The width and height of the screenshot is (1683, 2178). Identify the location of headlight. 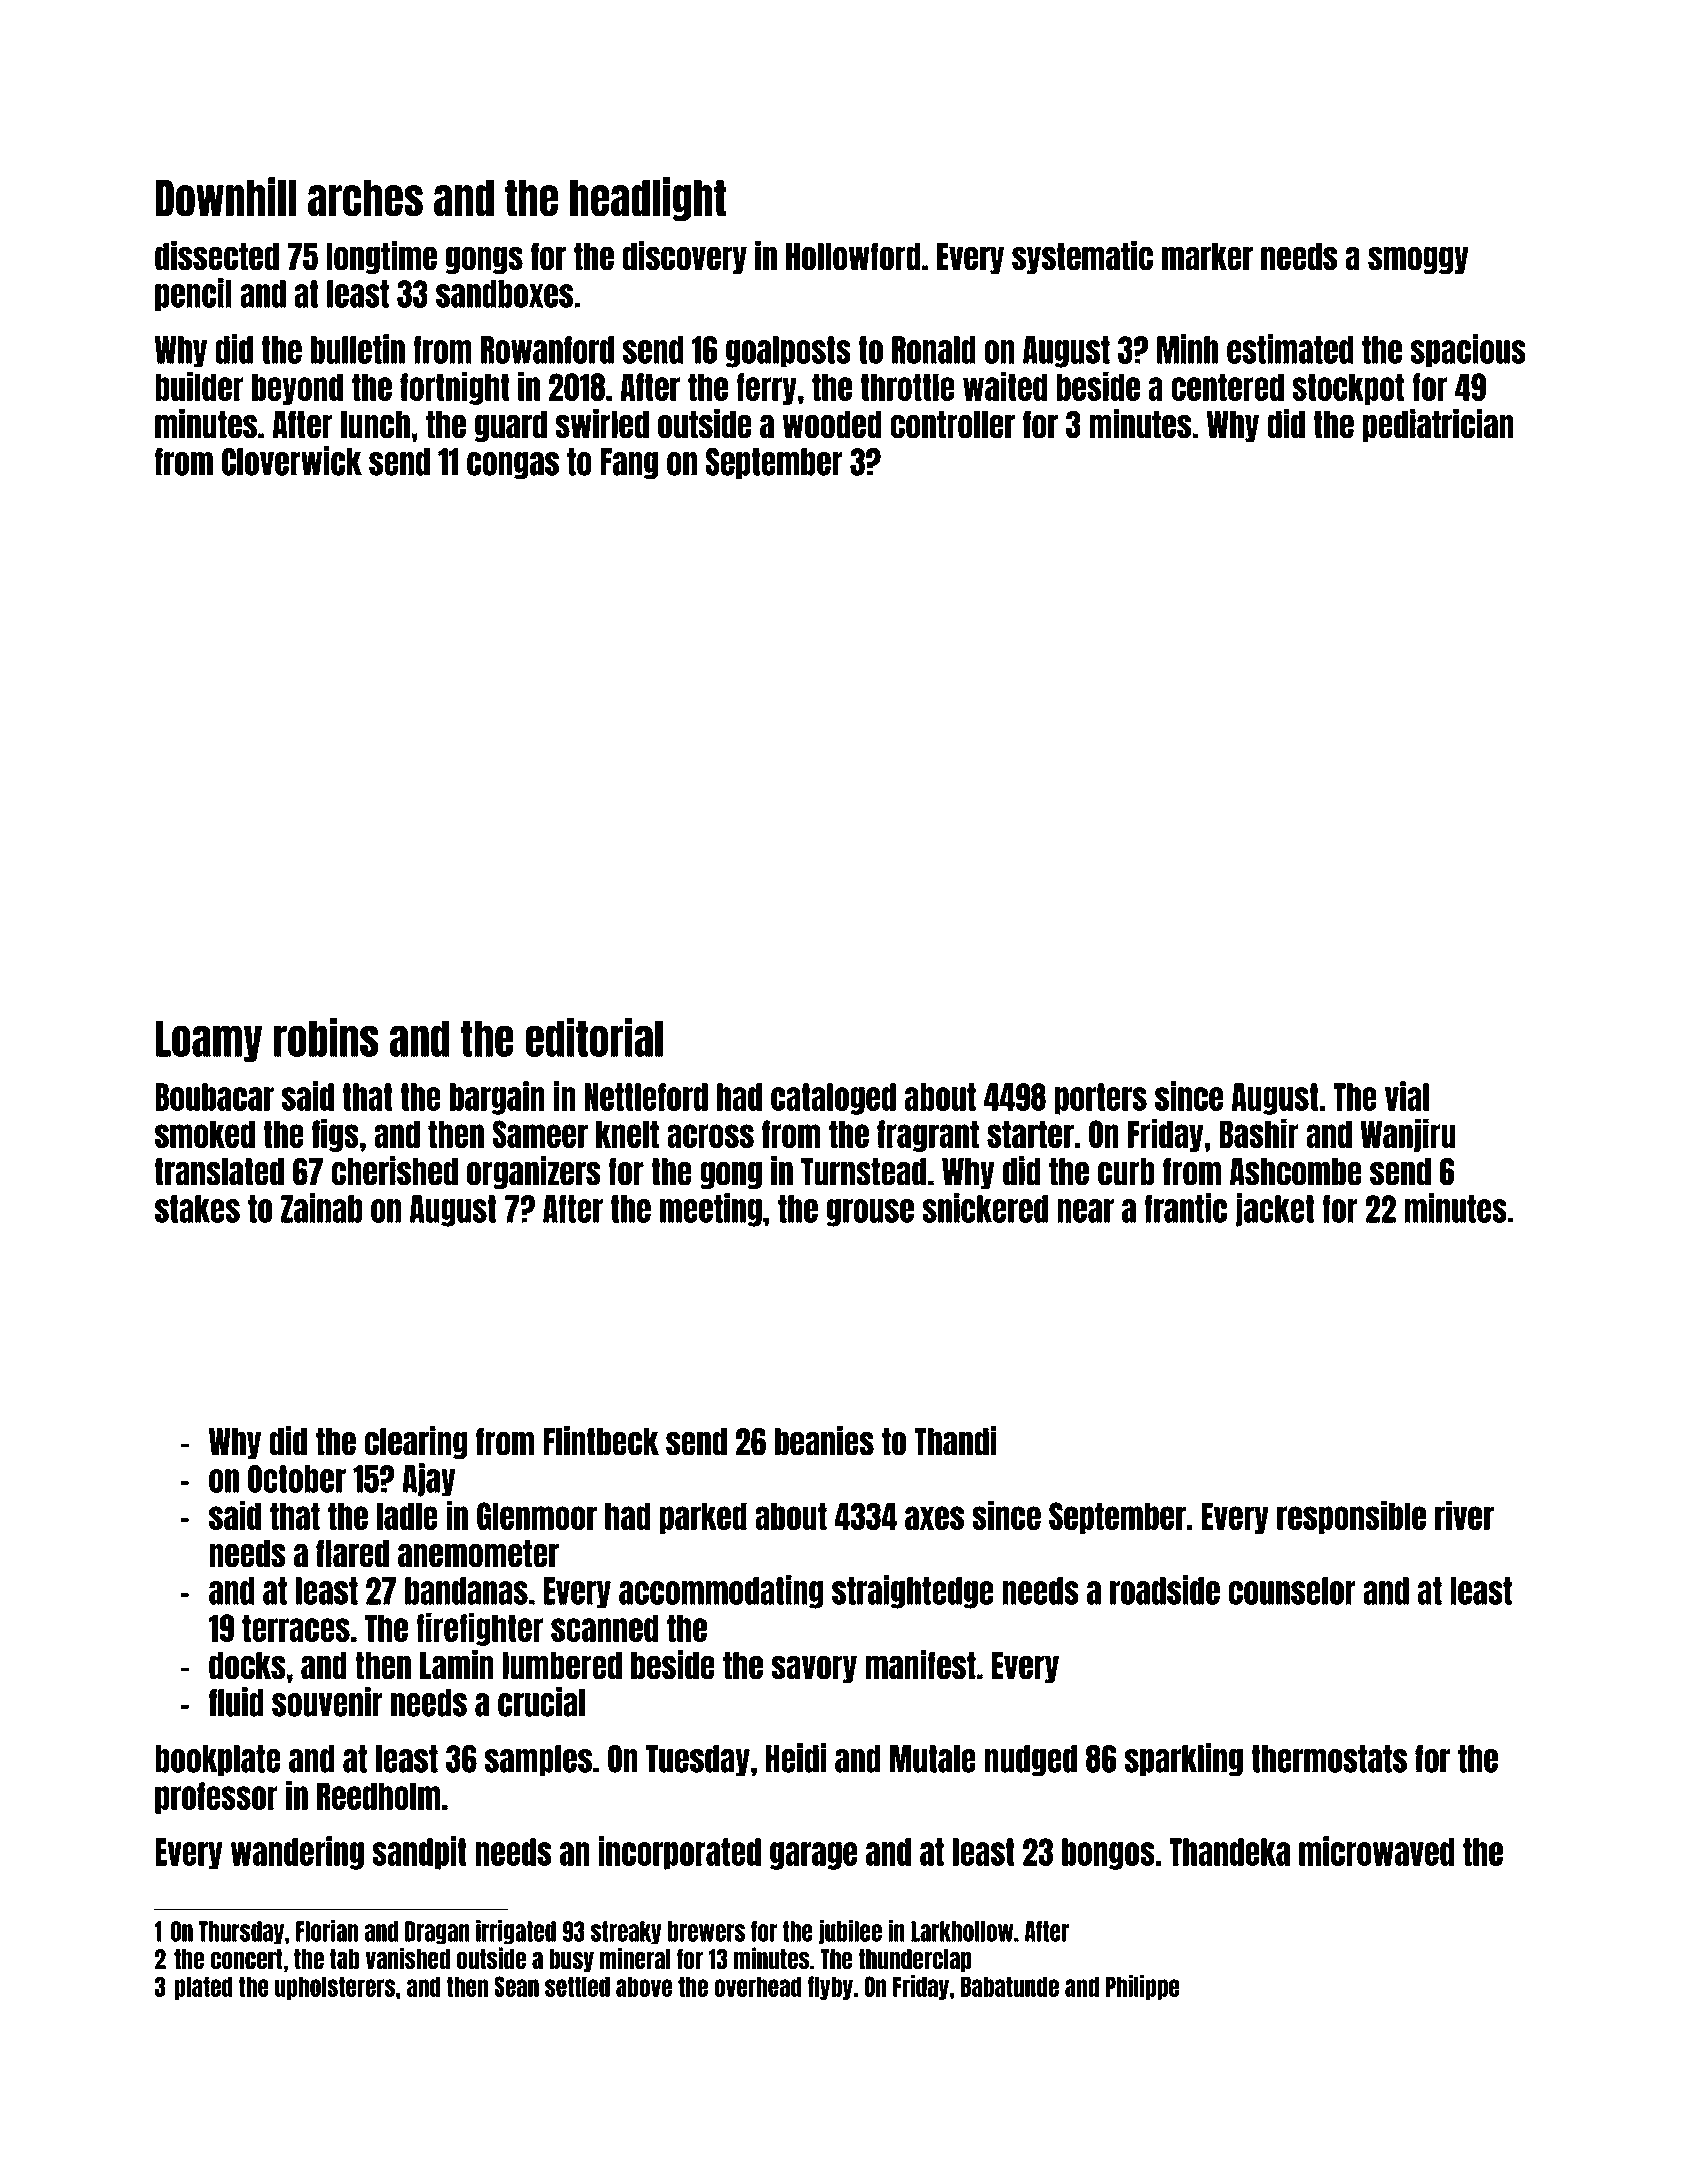
(648, 199).
